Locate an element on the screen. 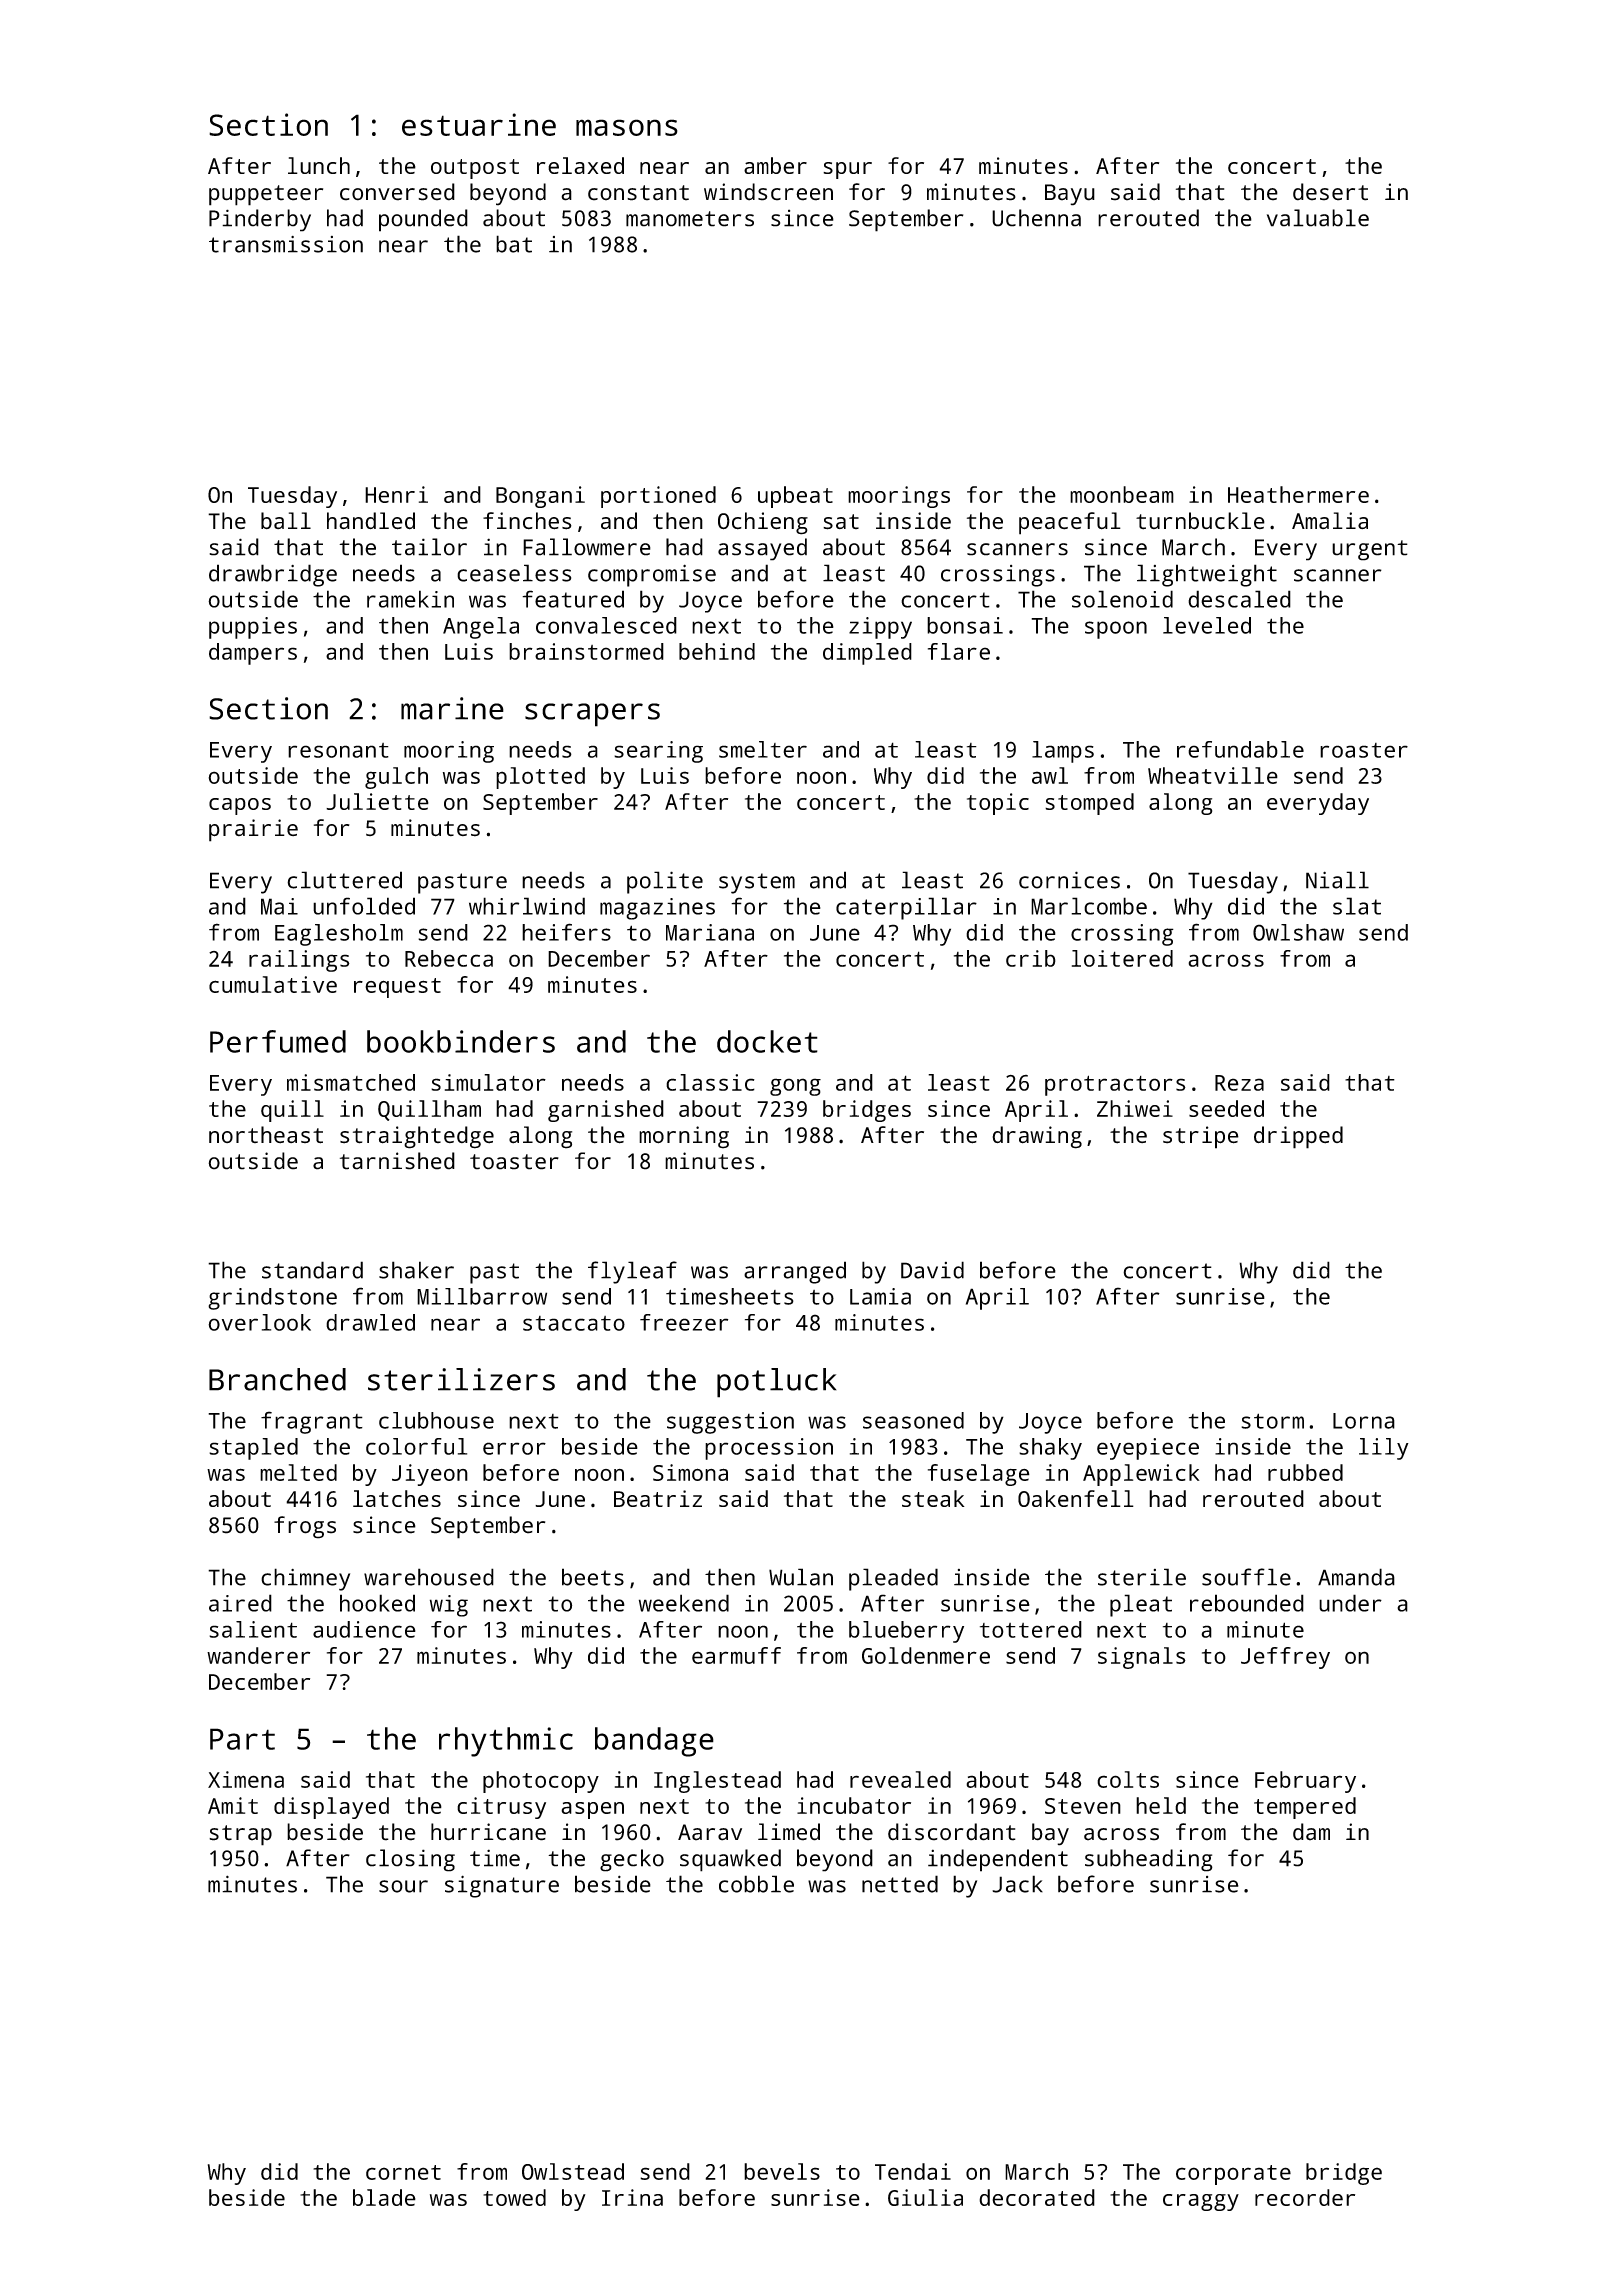  whirlwind is located at coordinates (527, 906).
